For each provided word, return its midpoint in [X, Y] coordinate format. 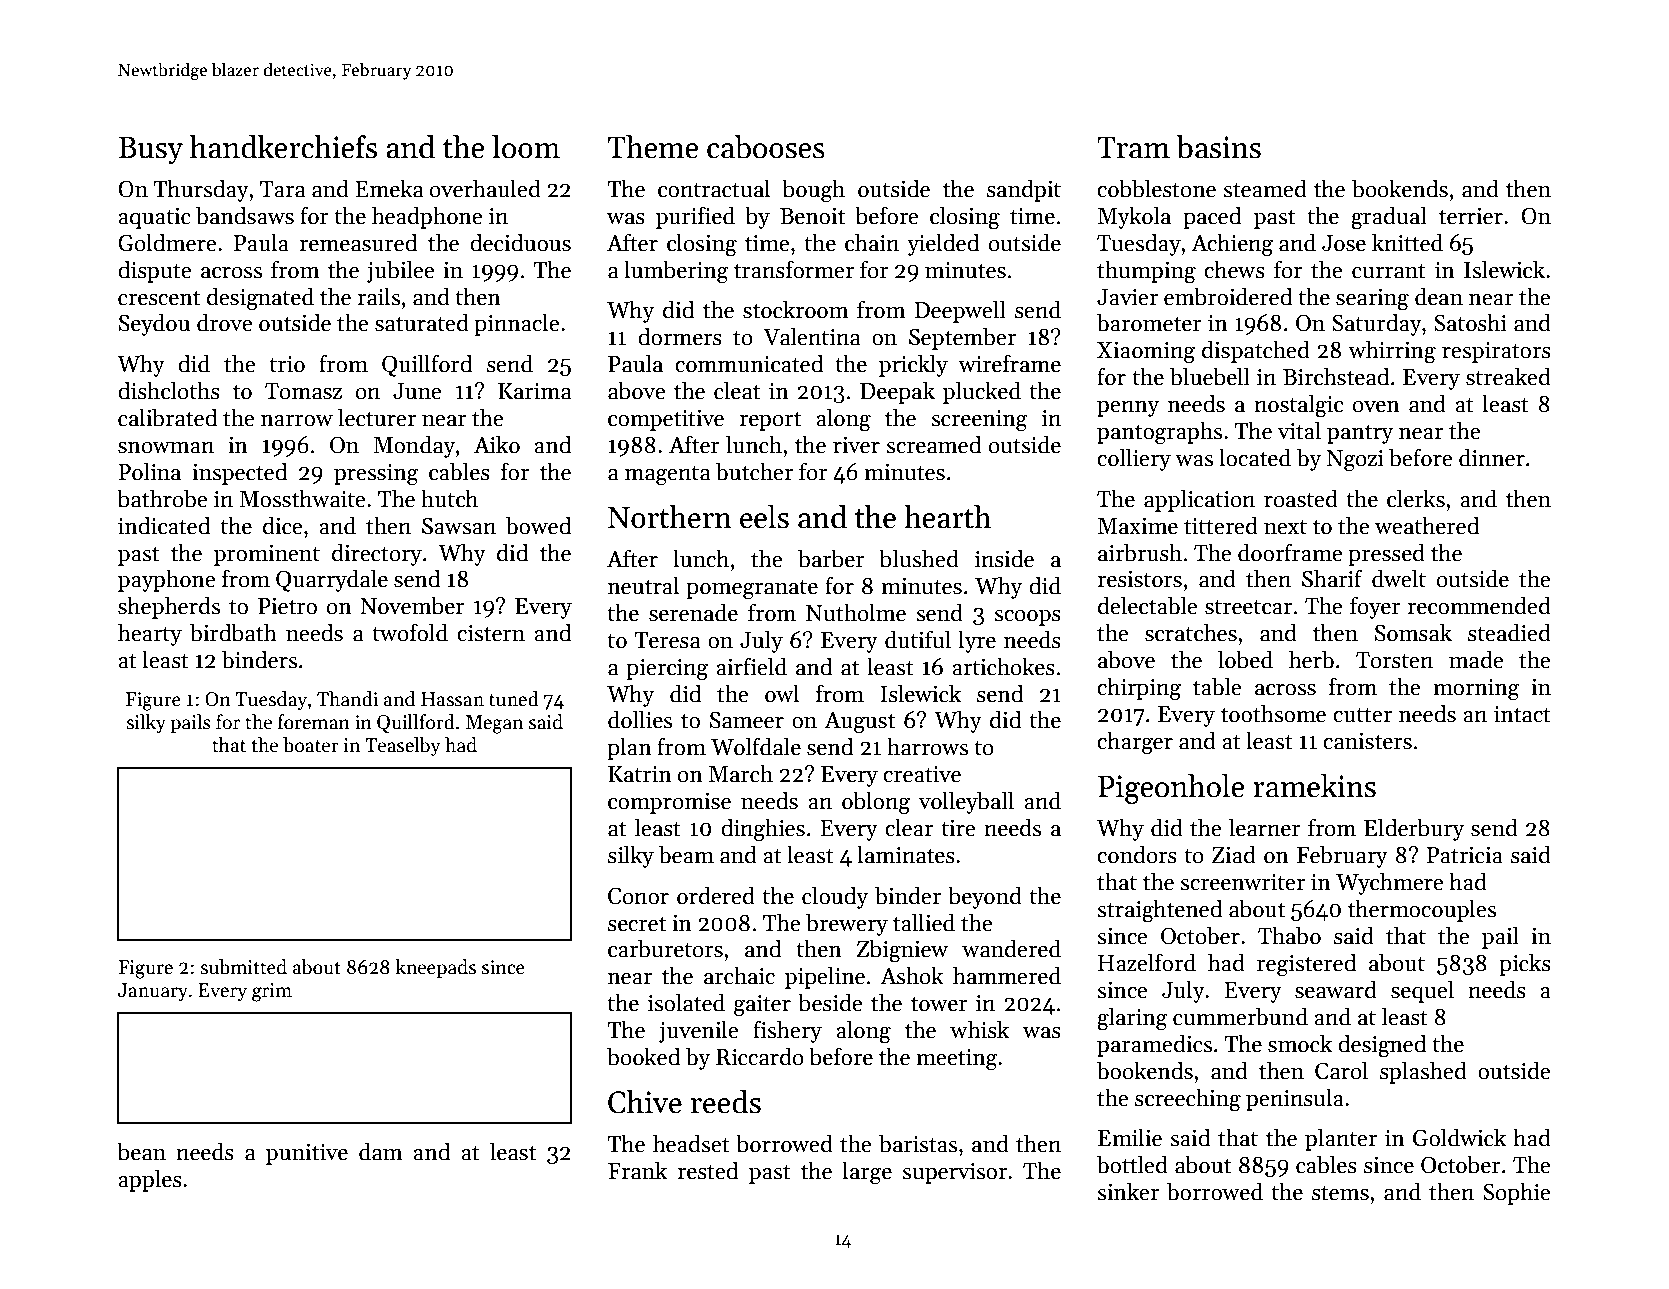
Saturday [1377, 324]
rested [707, 1170]
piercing [667, 670]
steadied [1509, 632]
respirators [1496, 352]
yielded [943, 244]
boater [311, 745]
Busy [150, 151]
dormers [680, 336]
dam [381, 1151]
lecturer [377, 417]
